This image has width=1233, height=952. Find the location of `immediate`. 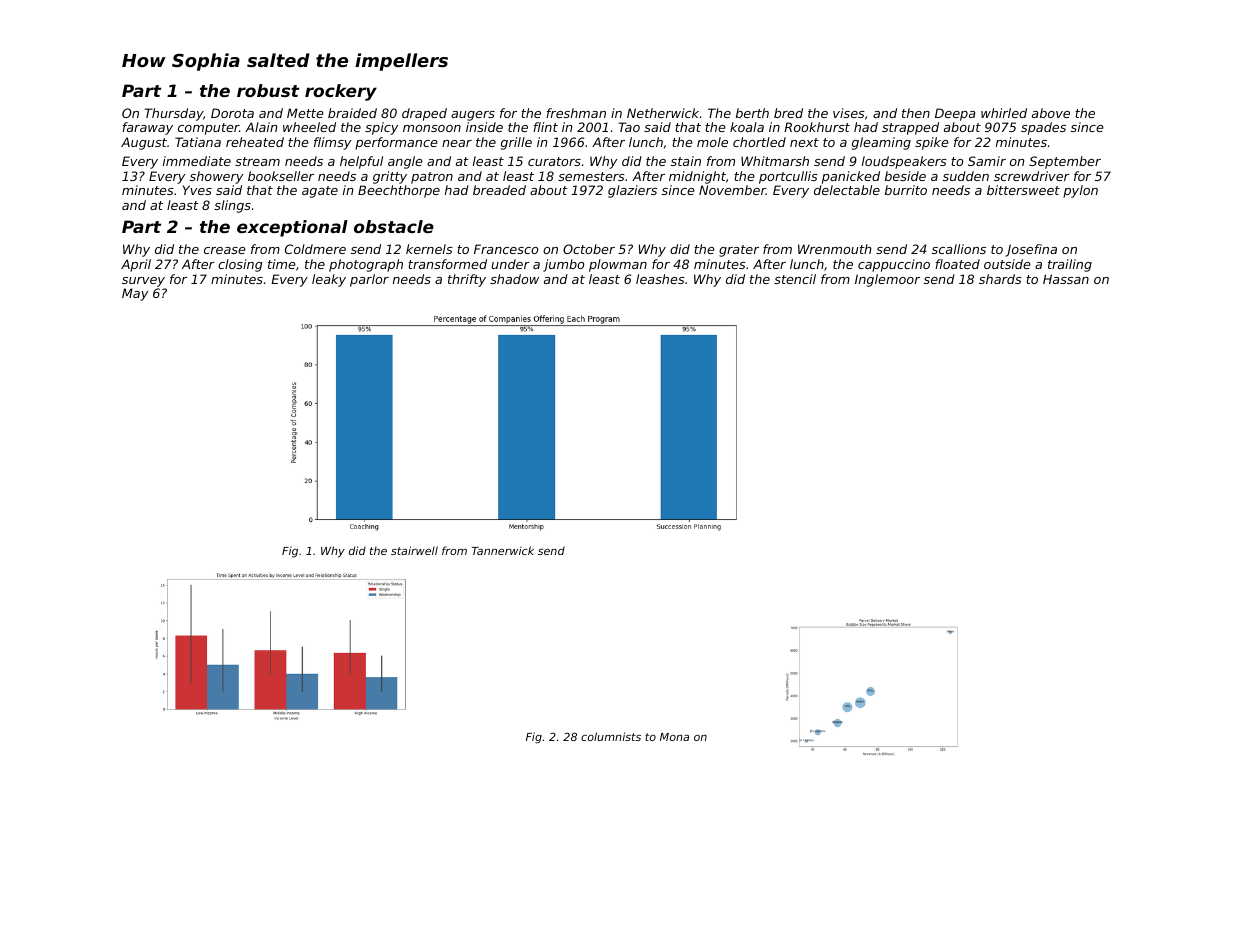

immediate is located at coordinates (197, 161).
